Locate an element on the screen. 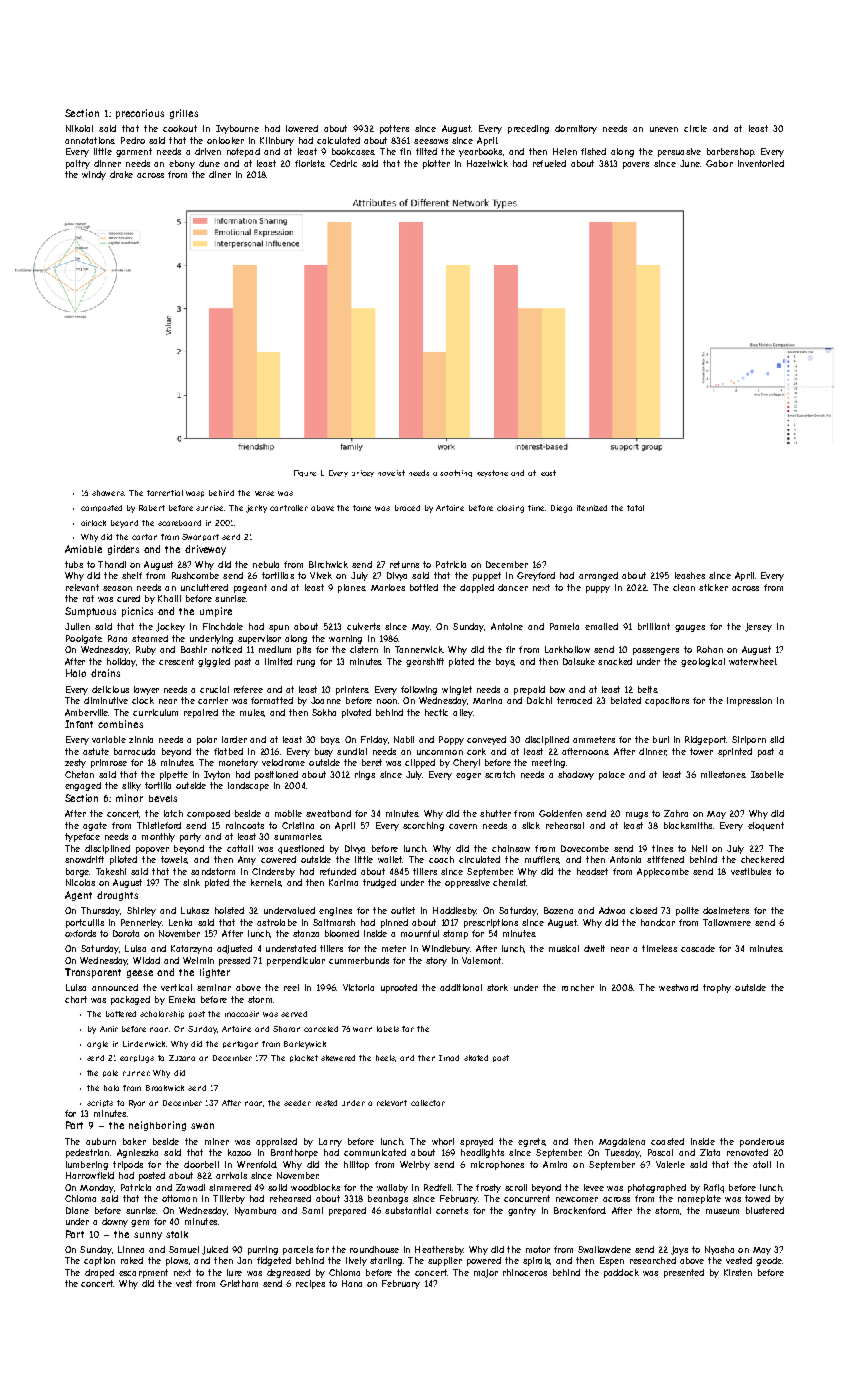 This screenshot has width=849, height=1400. seminar is located at coordinates (214, 987).
